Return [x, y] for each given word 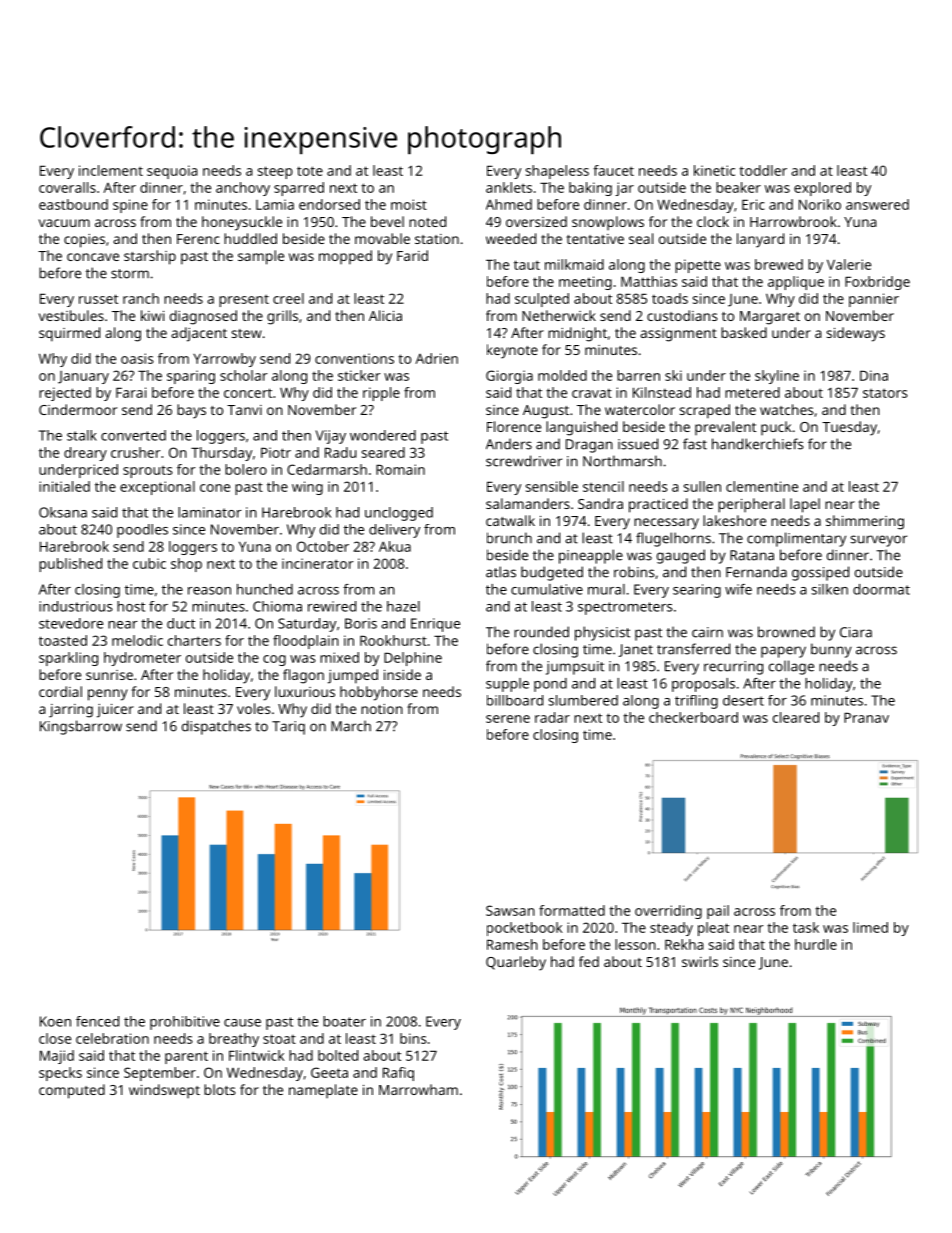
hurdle [816, 944]
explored [822, 189]
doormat [881, 589]
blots [220, 1089]
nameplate [323, 1091]
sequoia [172, 172]
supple [507, 685]
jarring [71, 711]
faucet [613, 170]
